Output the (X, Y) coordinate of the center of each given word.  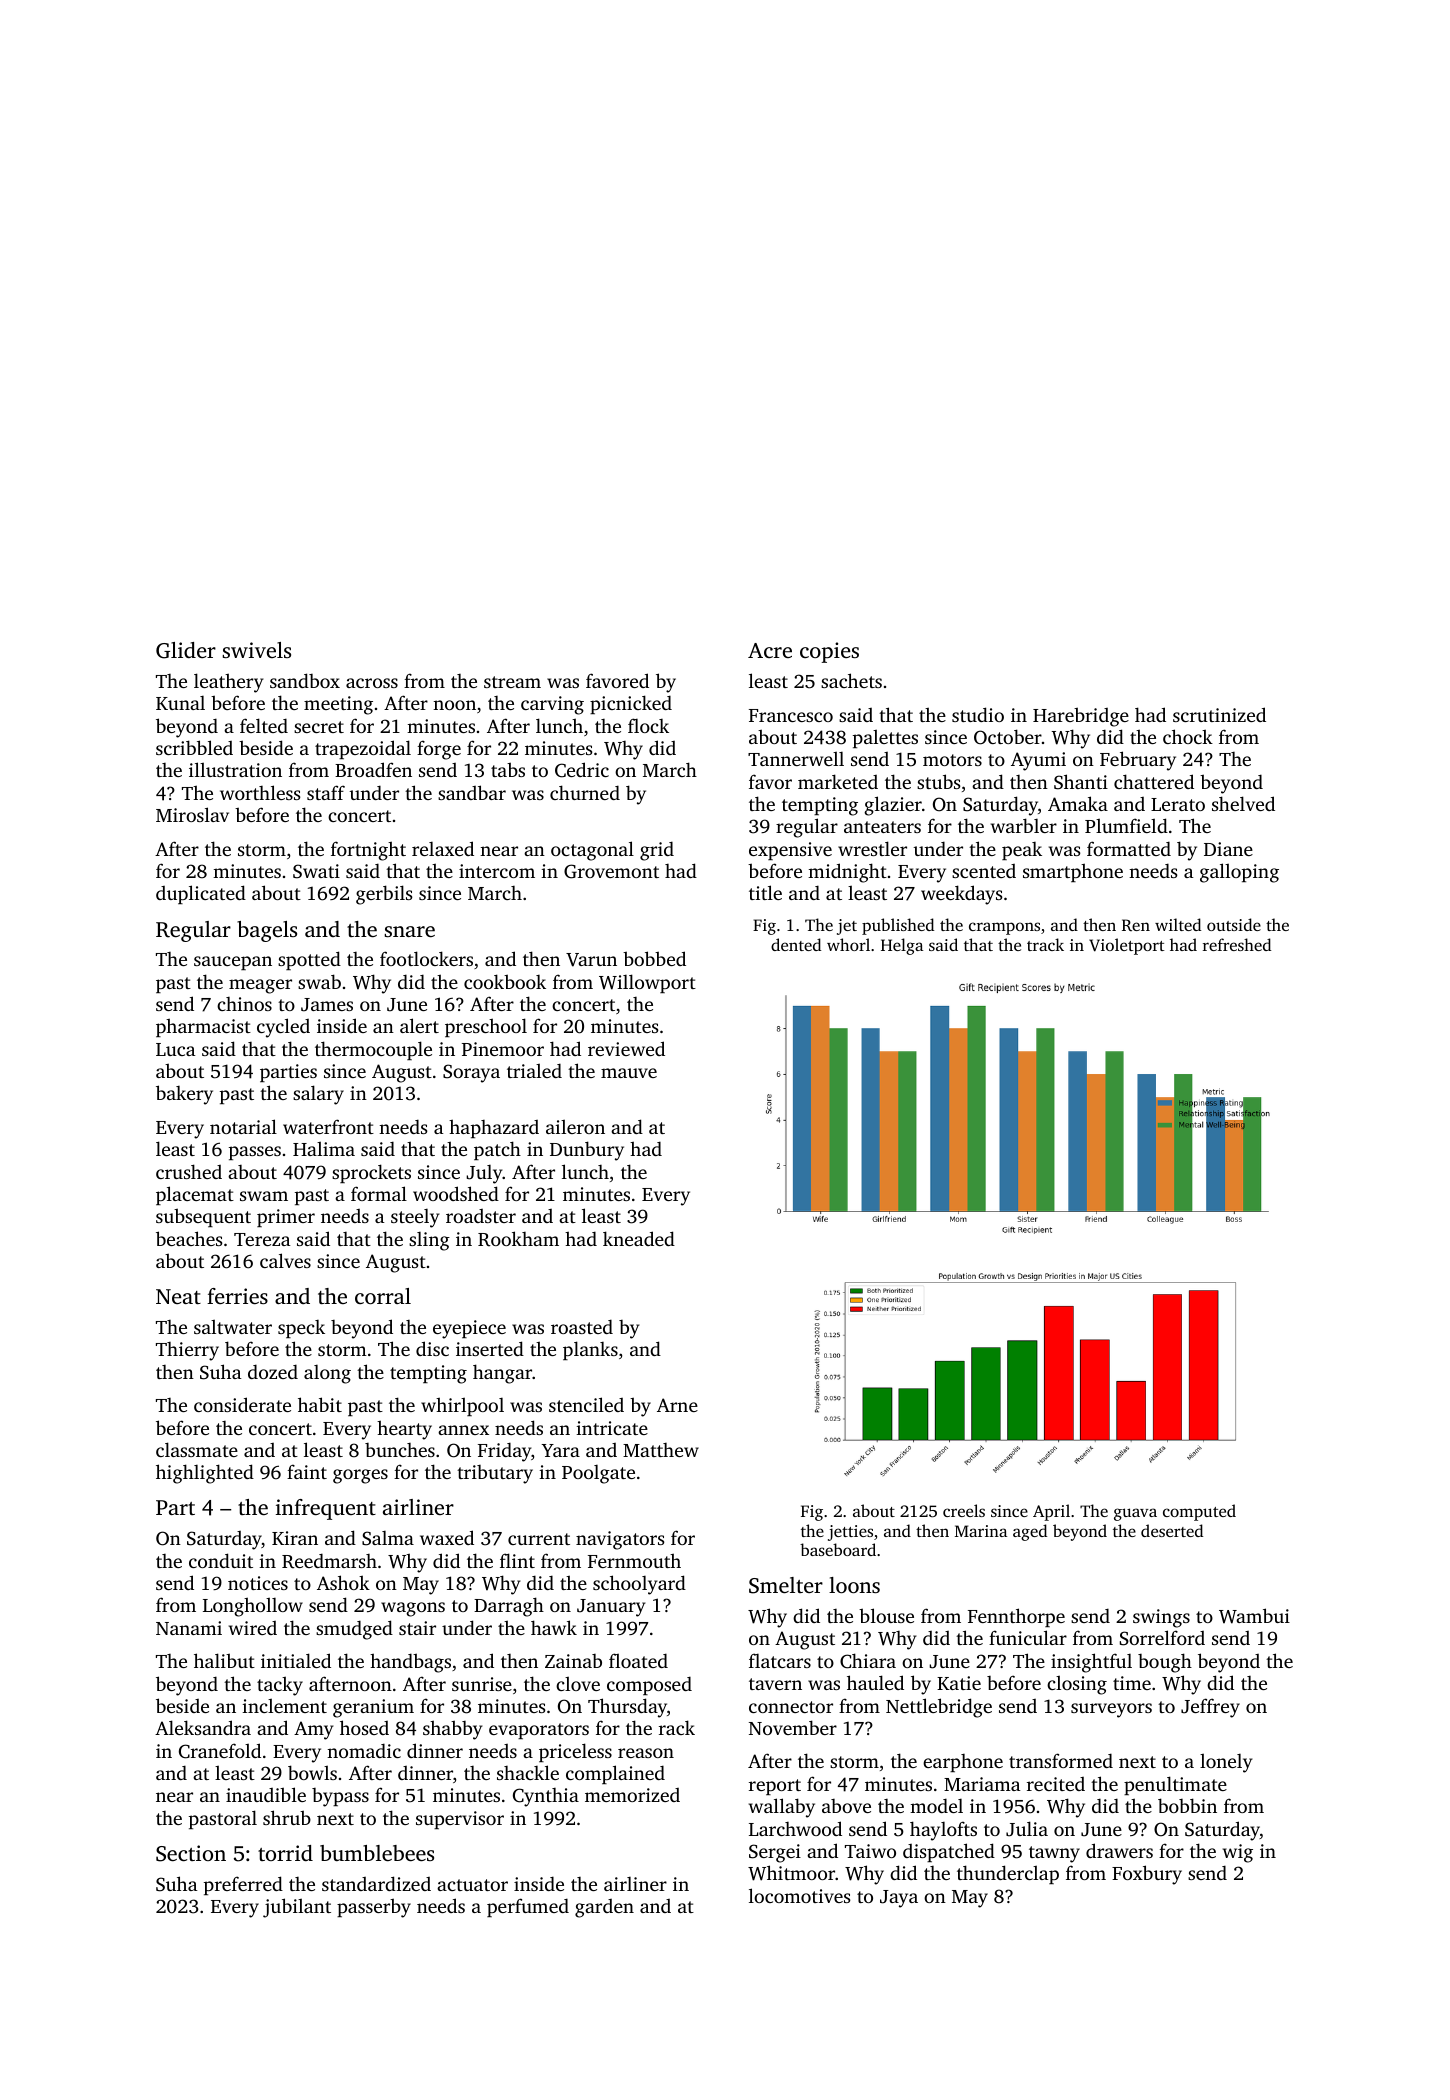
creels (964, 1510)
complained (615, 1774)
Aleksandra (203, 1727)
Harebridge (1081, 717)
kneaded (639, 1238)
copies (829, 652)
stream (512, 682)
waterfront (328, 1126)
